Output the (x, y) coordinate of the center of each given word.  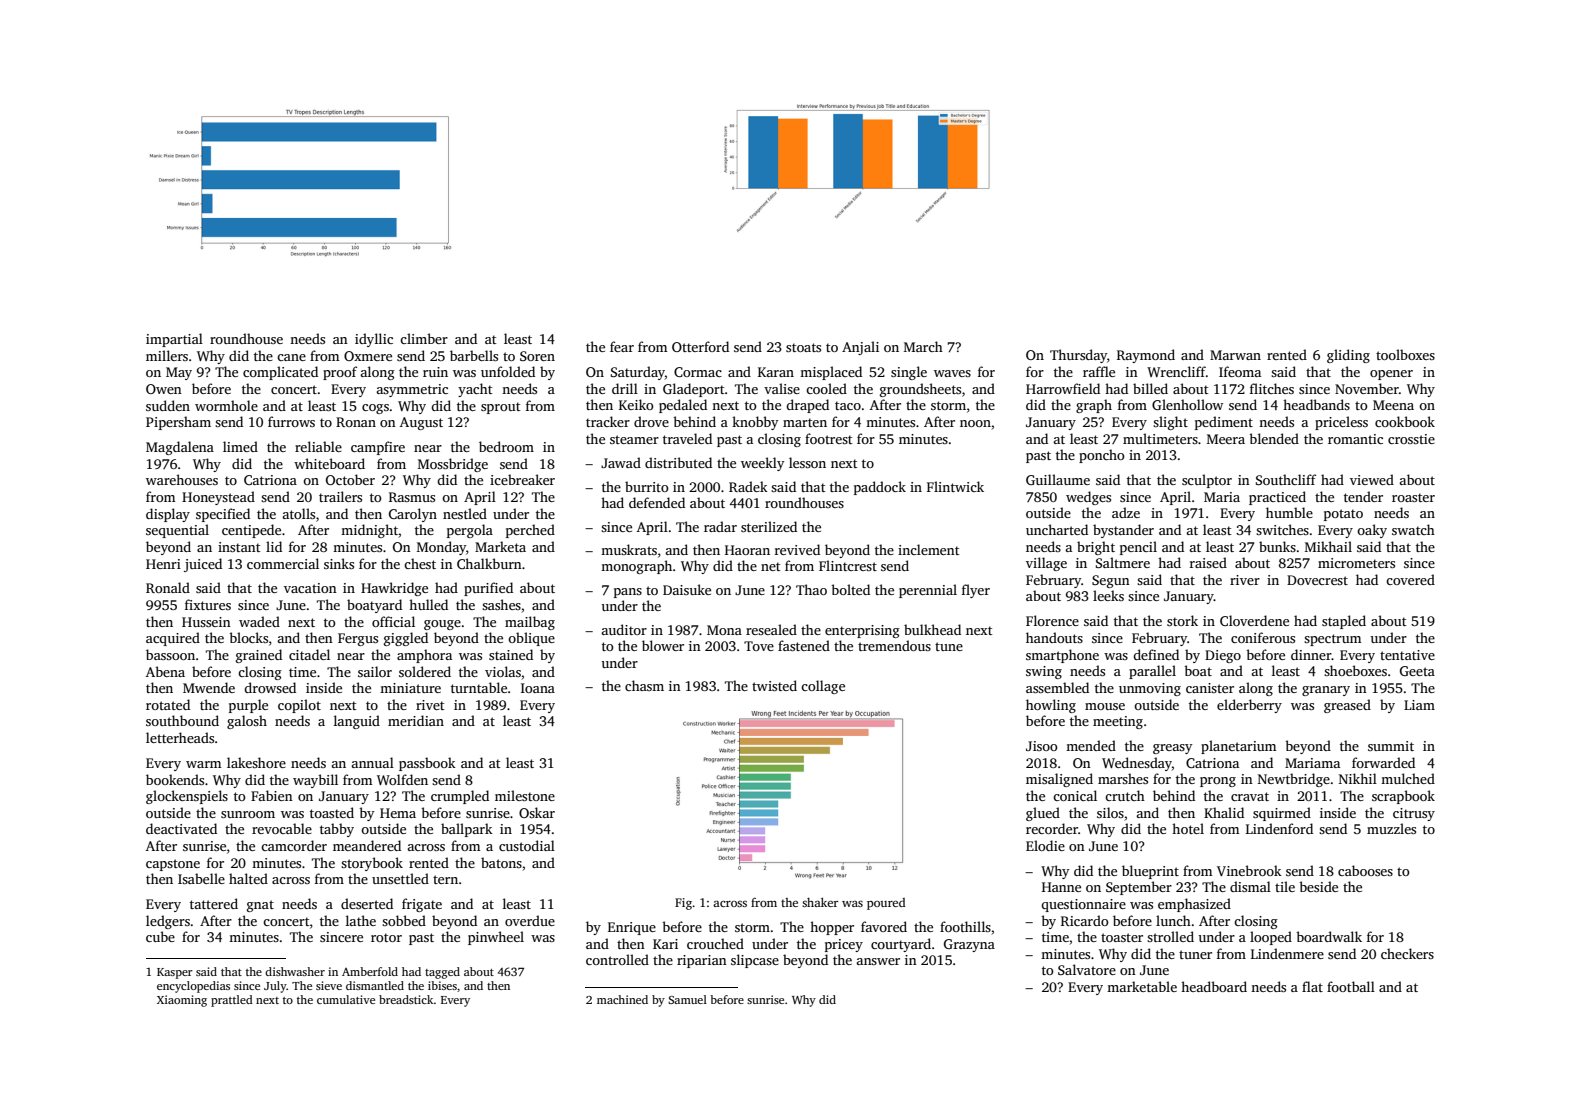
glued (1043, 814)
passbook (427, 764)
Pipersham (178, 423)
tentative (1407, 655)
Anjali (860, 348)
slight (1170, 423)
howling (1051, 706)
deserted (367, 903)
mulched (1408, 778)
